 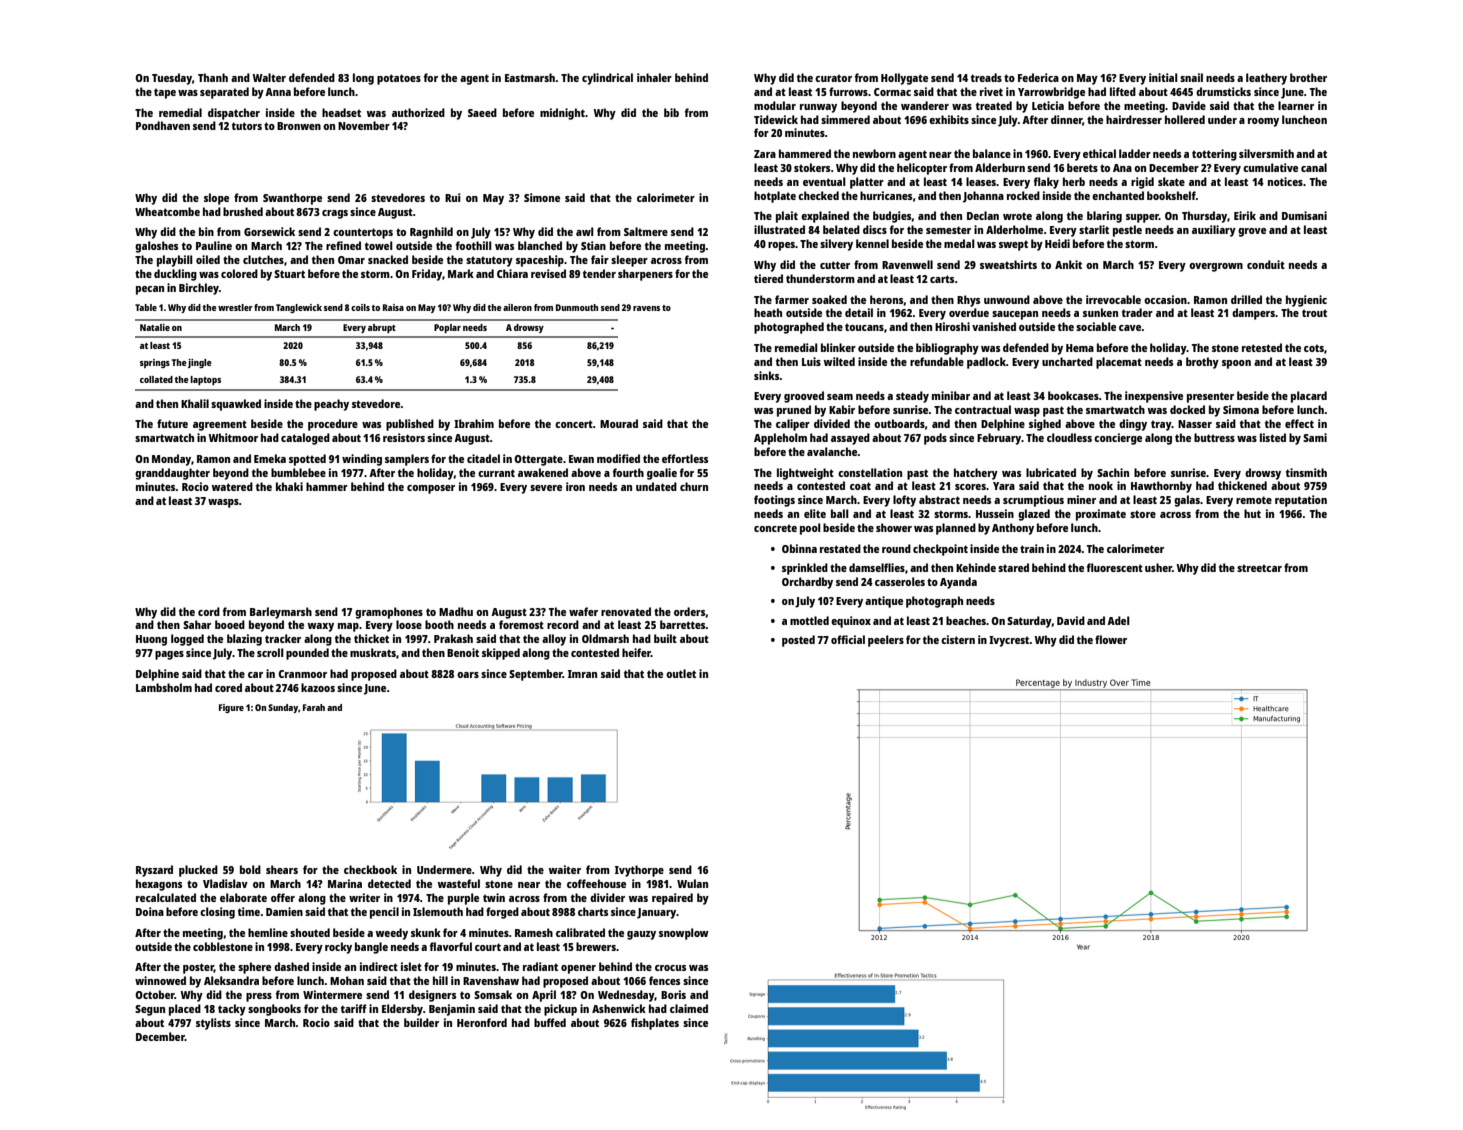 I want to click on Ivycrest, so click(x=1009, y=641).
